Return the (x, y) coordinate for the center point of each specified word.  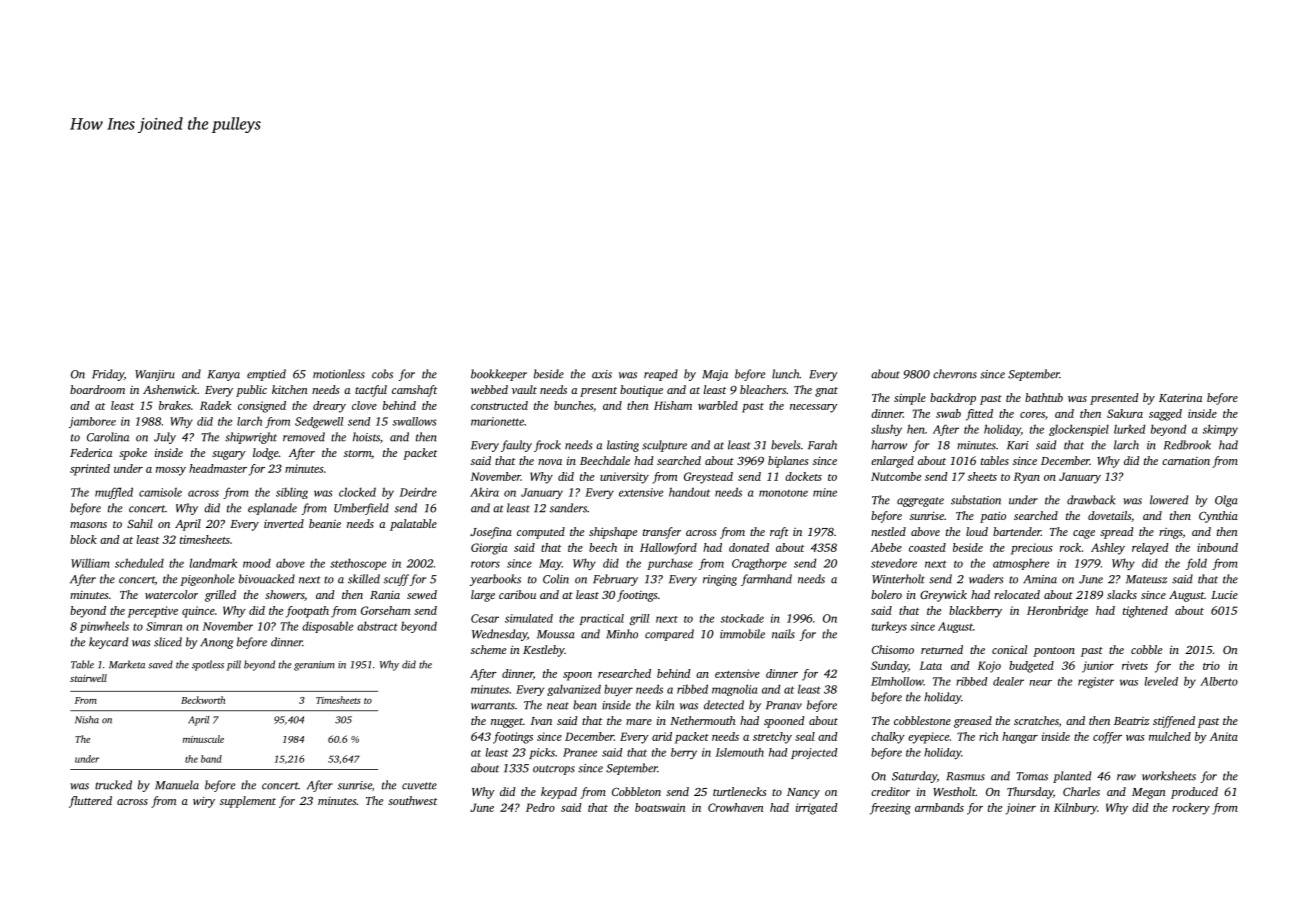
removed (304, 437)
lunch (786, 374)
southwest (412, 800)
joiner (1020, 809)
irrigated (817, 809)
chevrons (955, 374)
